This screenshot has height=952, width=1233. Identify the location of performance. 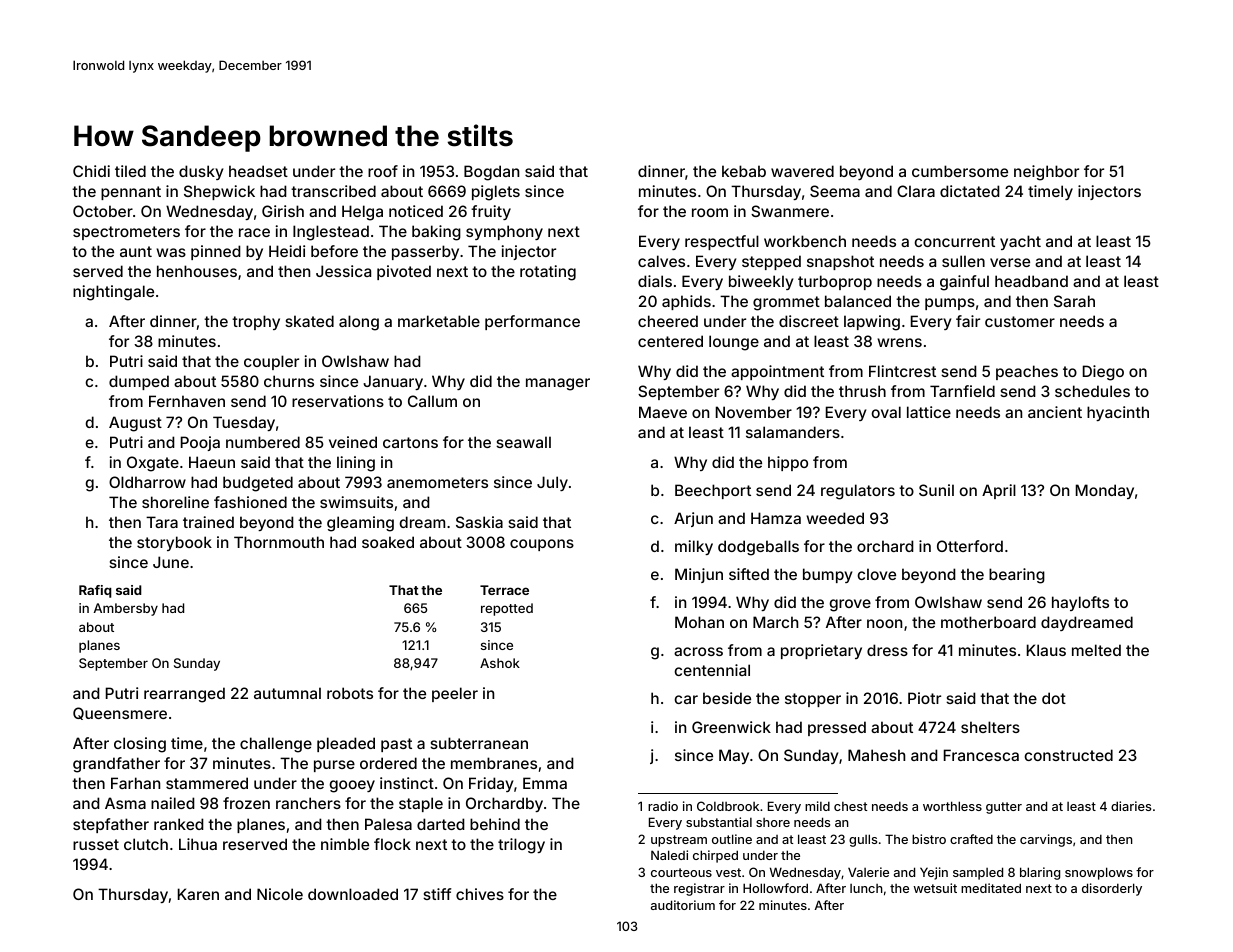
(532, 322).
